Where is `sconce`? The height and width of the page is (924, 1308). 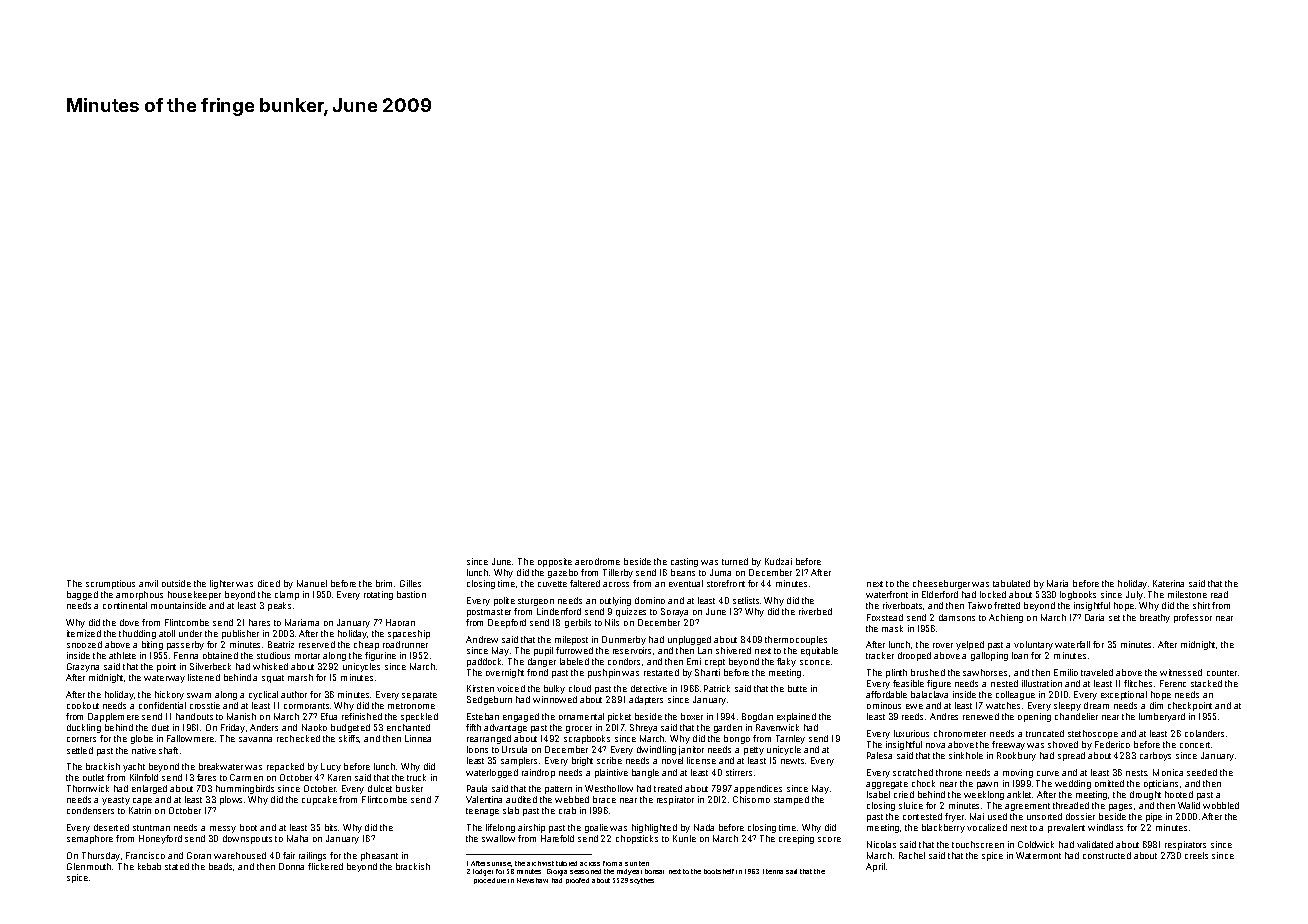
sconce is located at coordinates (815, 662).
